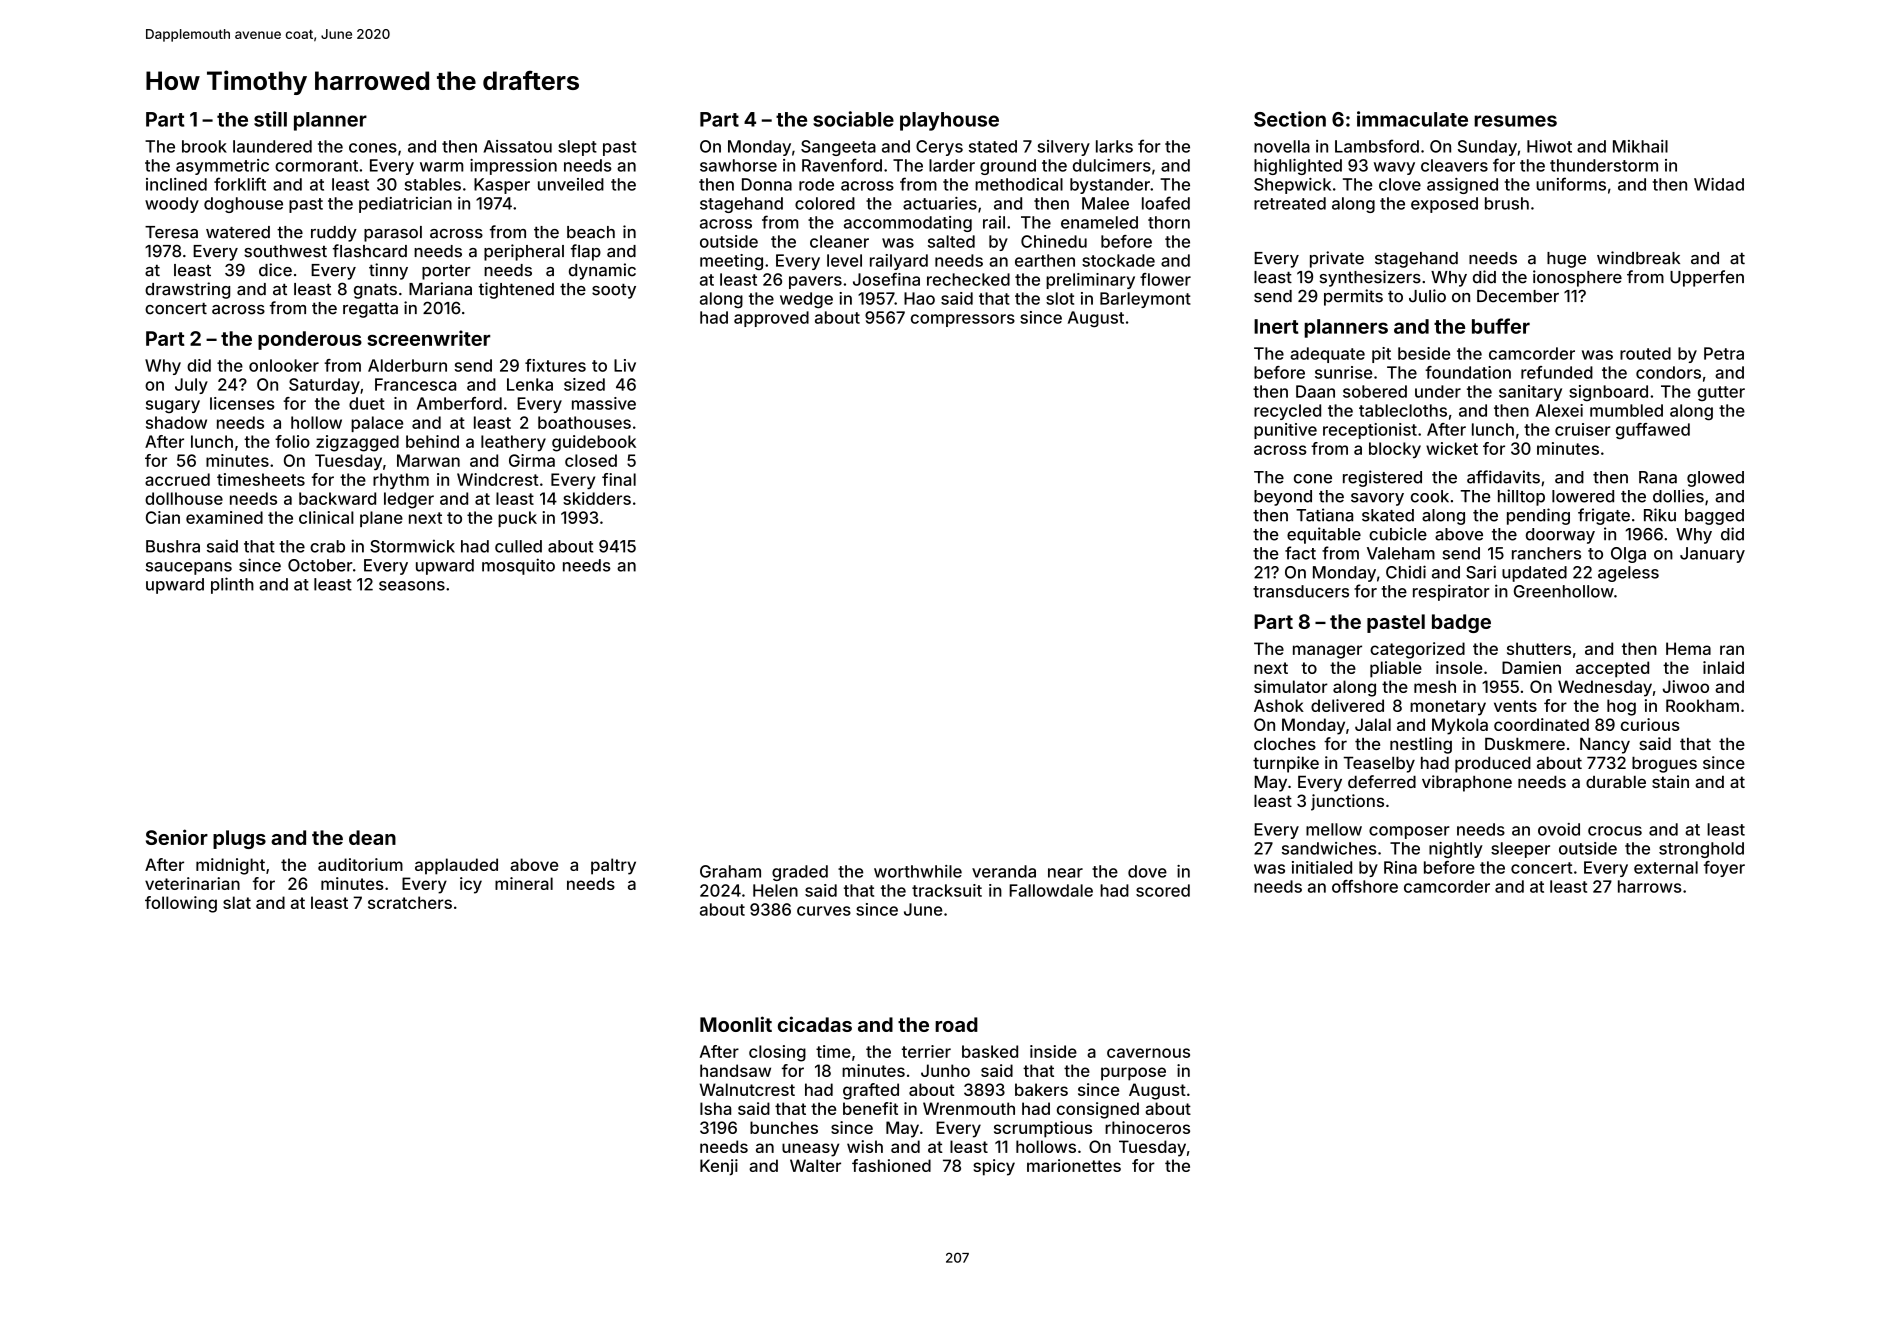 This document has width=1890, height=1336. Describe the element at coordinates (604, 403) in the document. I see `massive` at that location.
